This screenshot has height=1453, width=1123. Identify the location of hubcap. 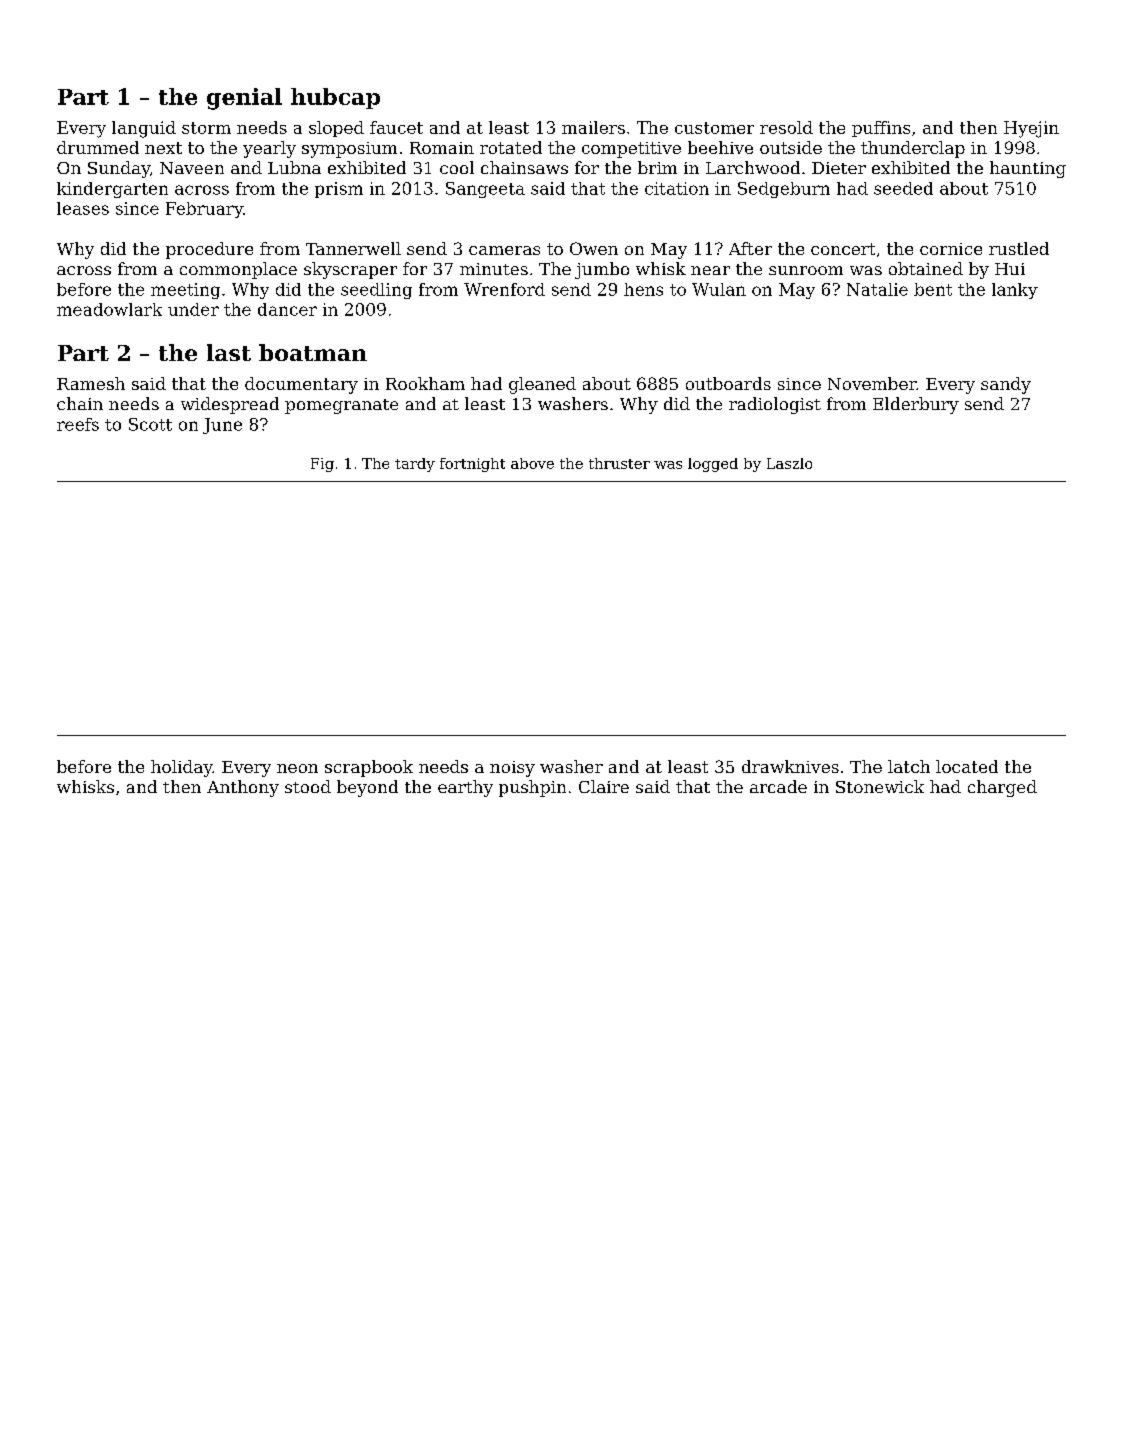
(335, 98).
